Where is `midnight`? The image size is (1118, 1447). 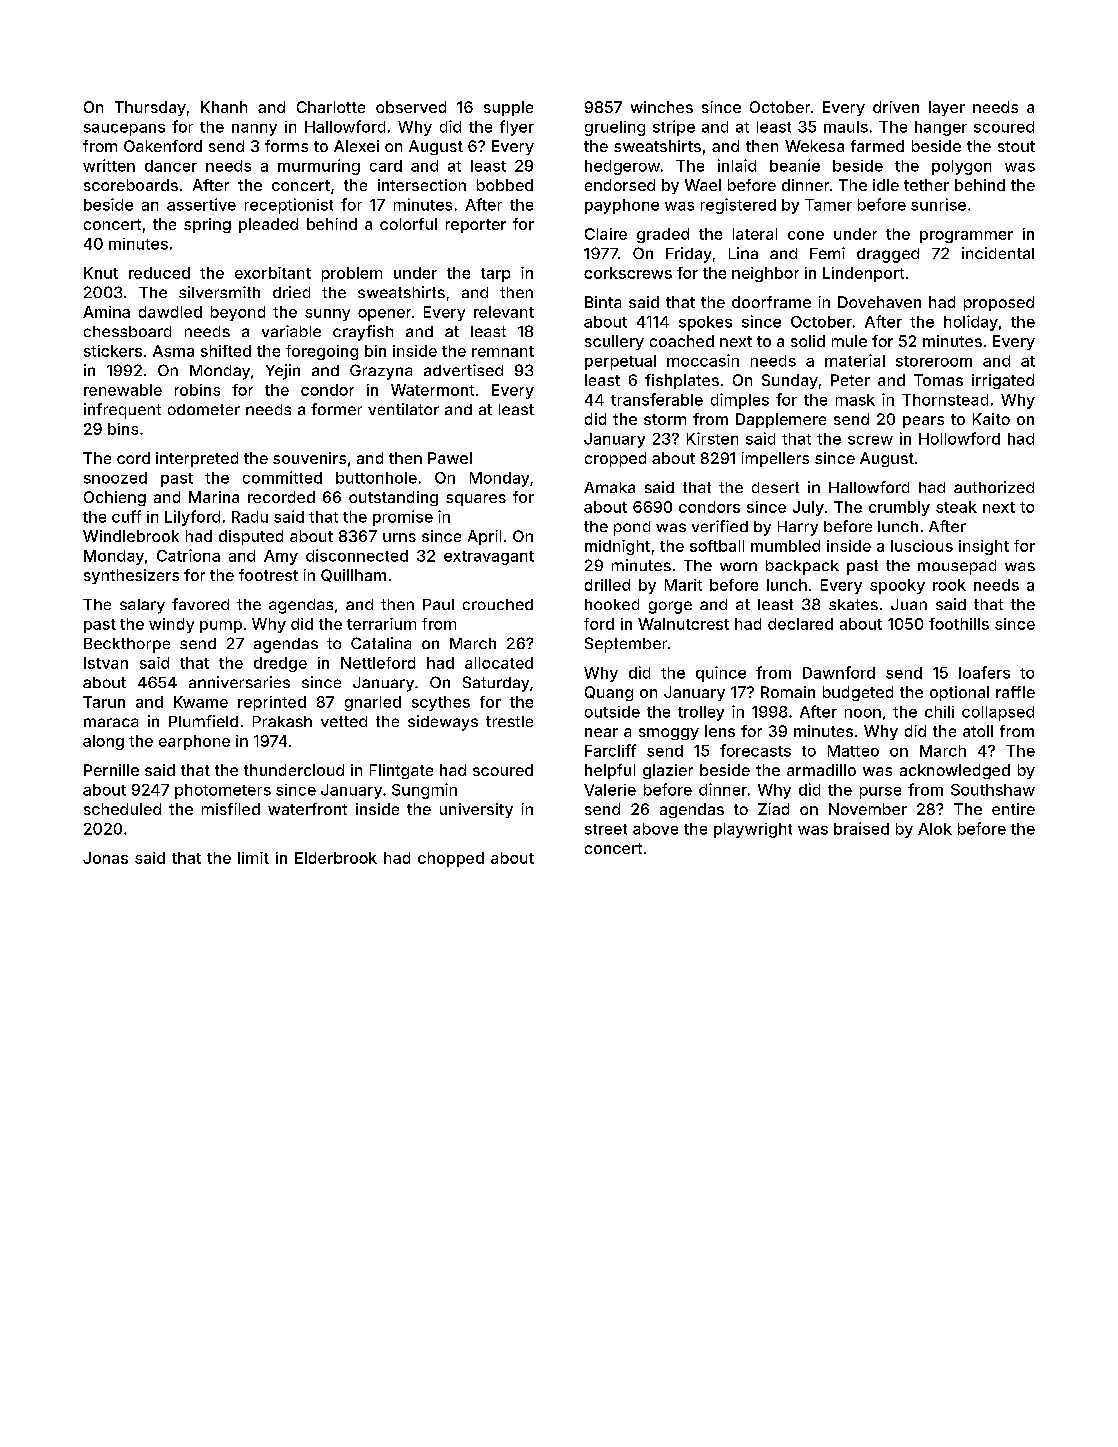
midnight is located at coordinates (617, 547).
